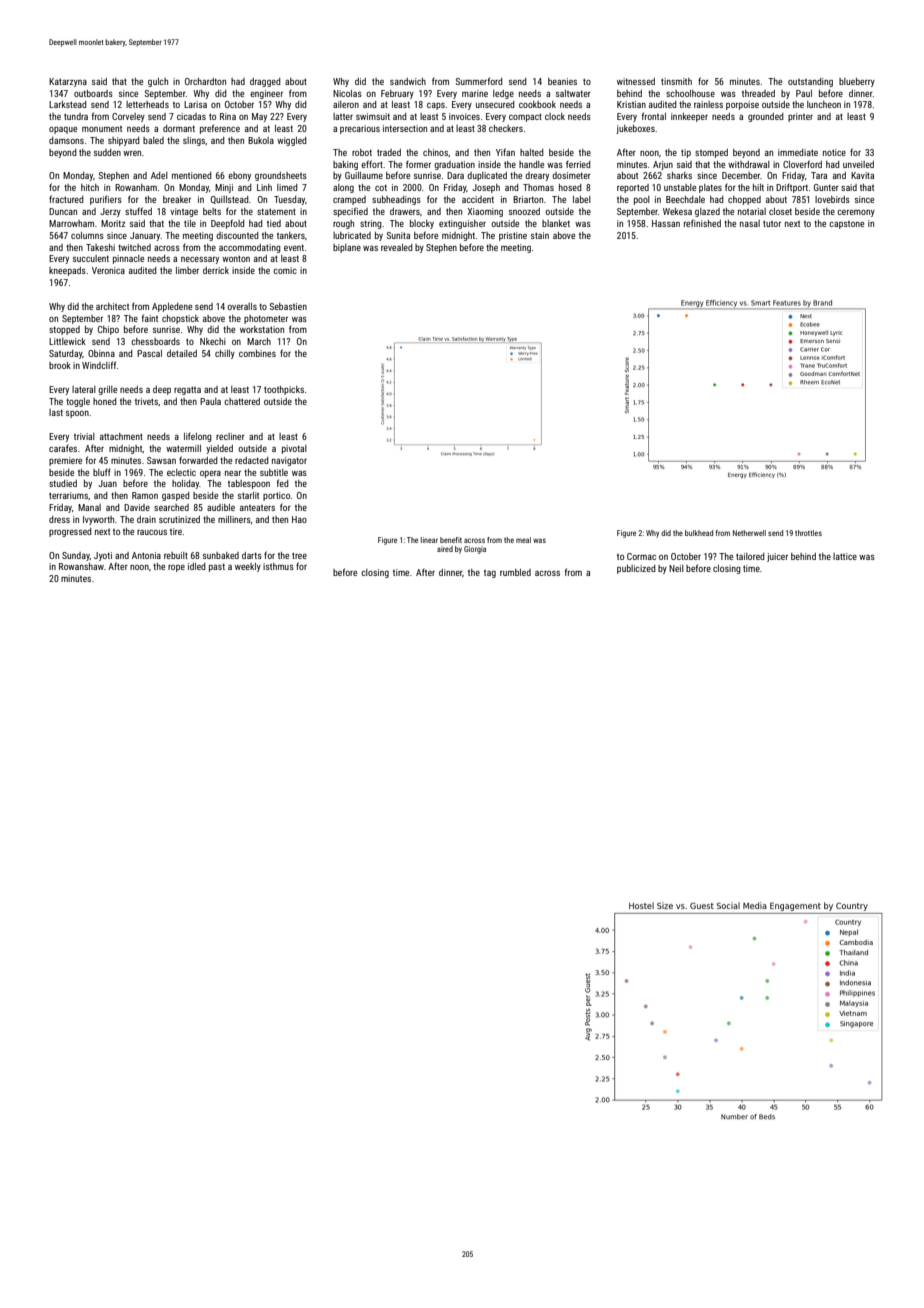 The width and height of the screenshot is (924, 1308). I want to click on rumbled, so click(515, 572).
